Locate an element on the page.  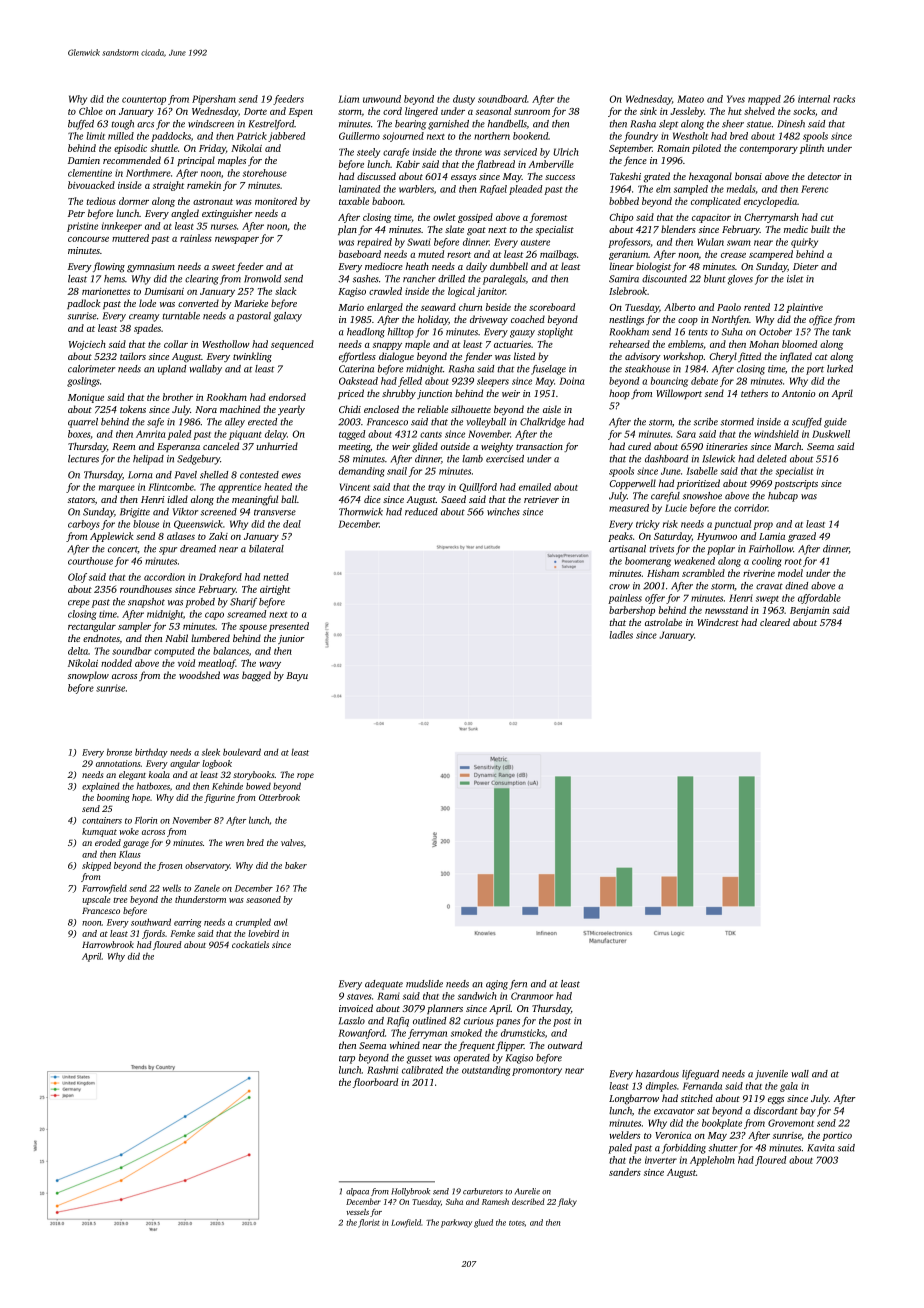
baker is located at coordinates (296, 865).
